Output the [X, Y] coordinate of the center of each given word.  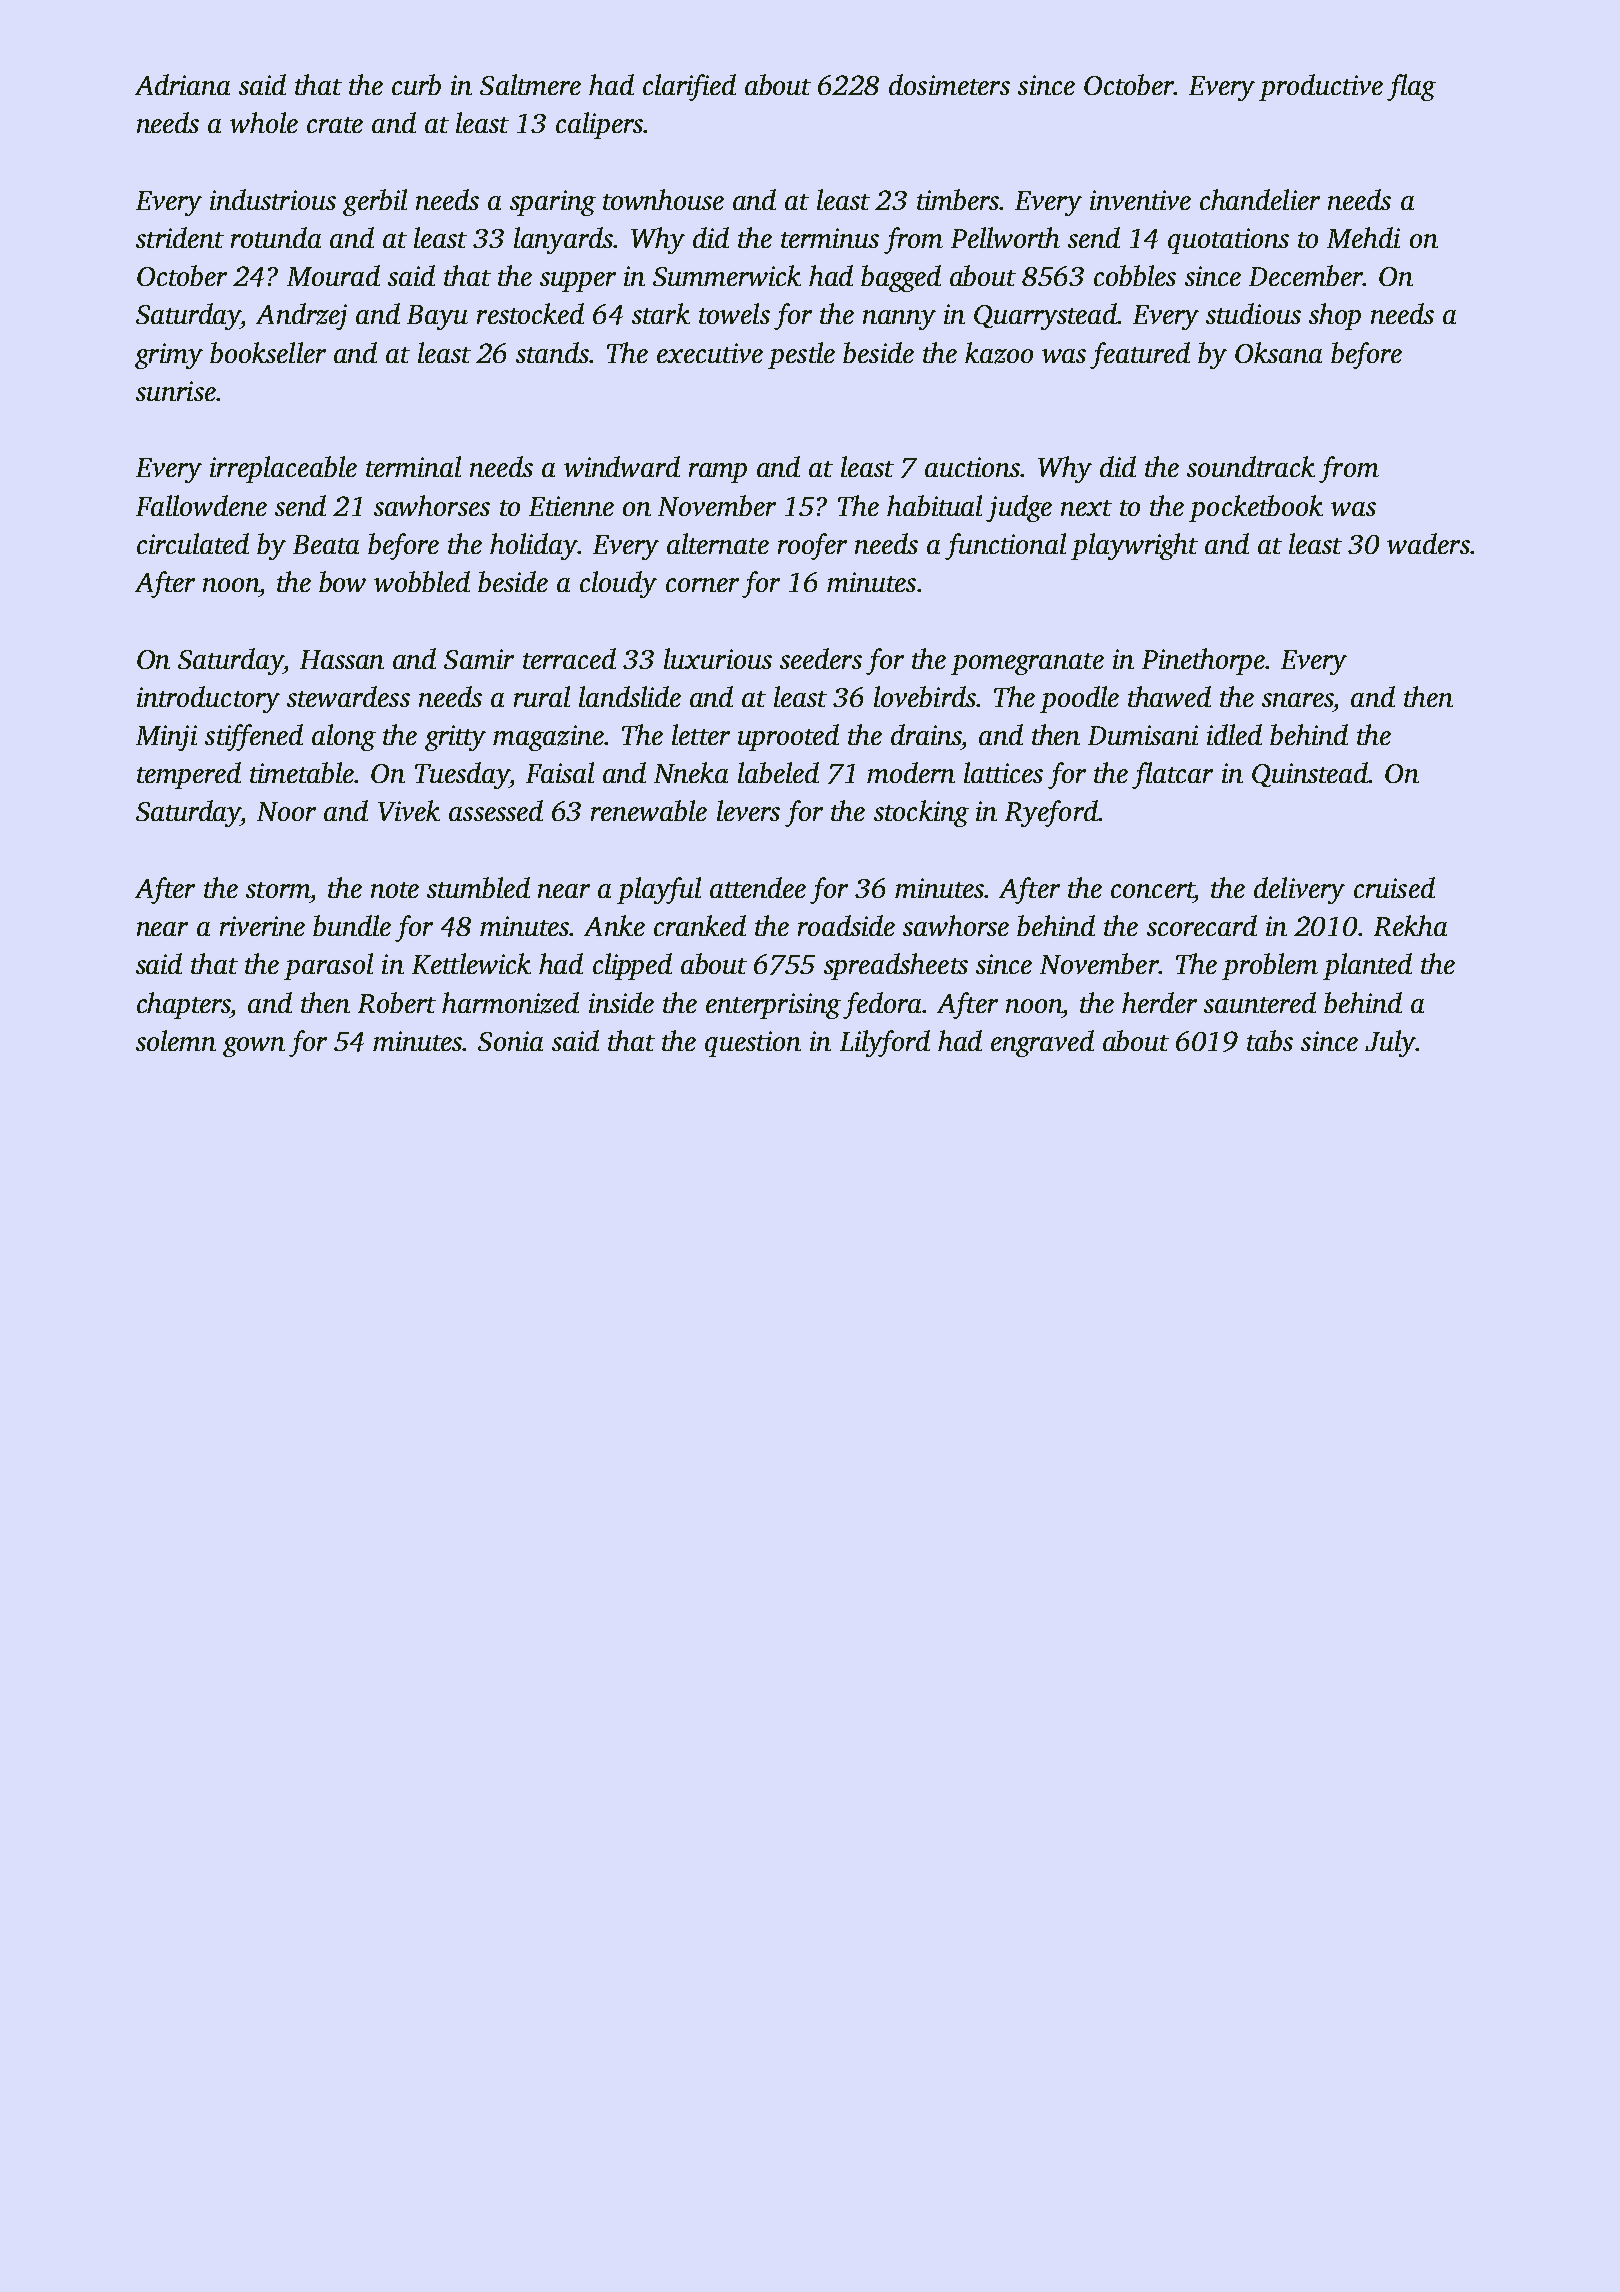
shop [1335, 316]
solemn [176, 1040]
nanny [899, 320]
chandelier [1260, 199]
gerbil [375, 202]
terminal [413, 466]
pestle [801, 355]
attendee [758, 887]
